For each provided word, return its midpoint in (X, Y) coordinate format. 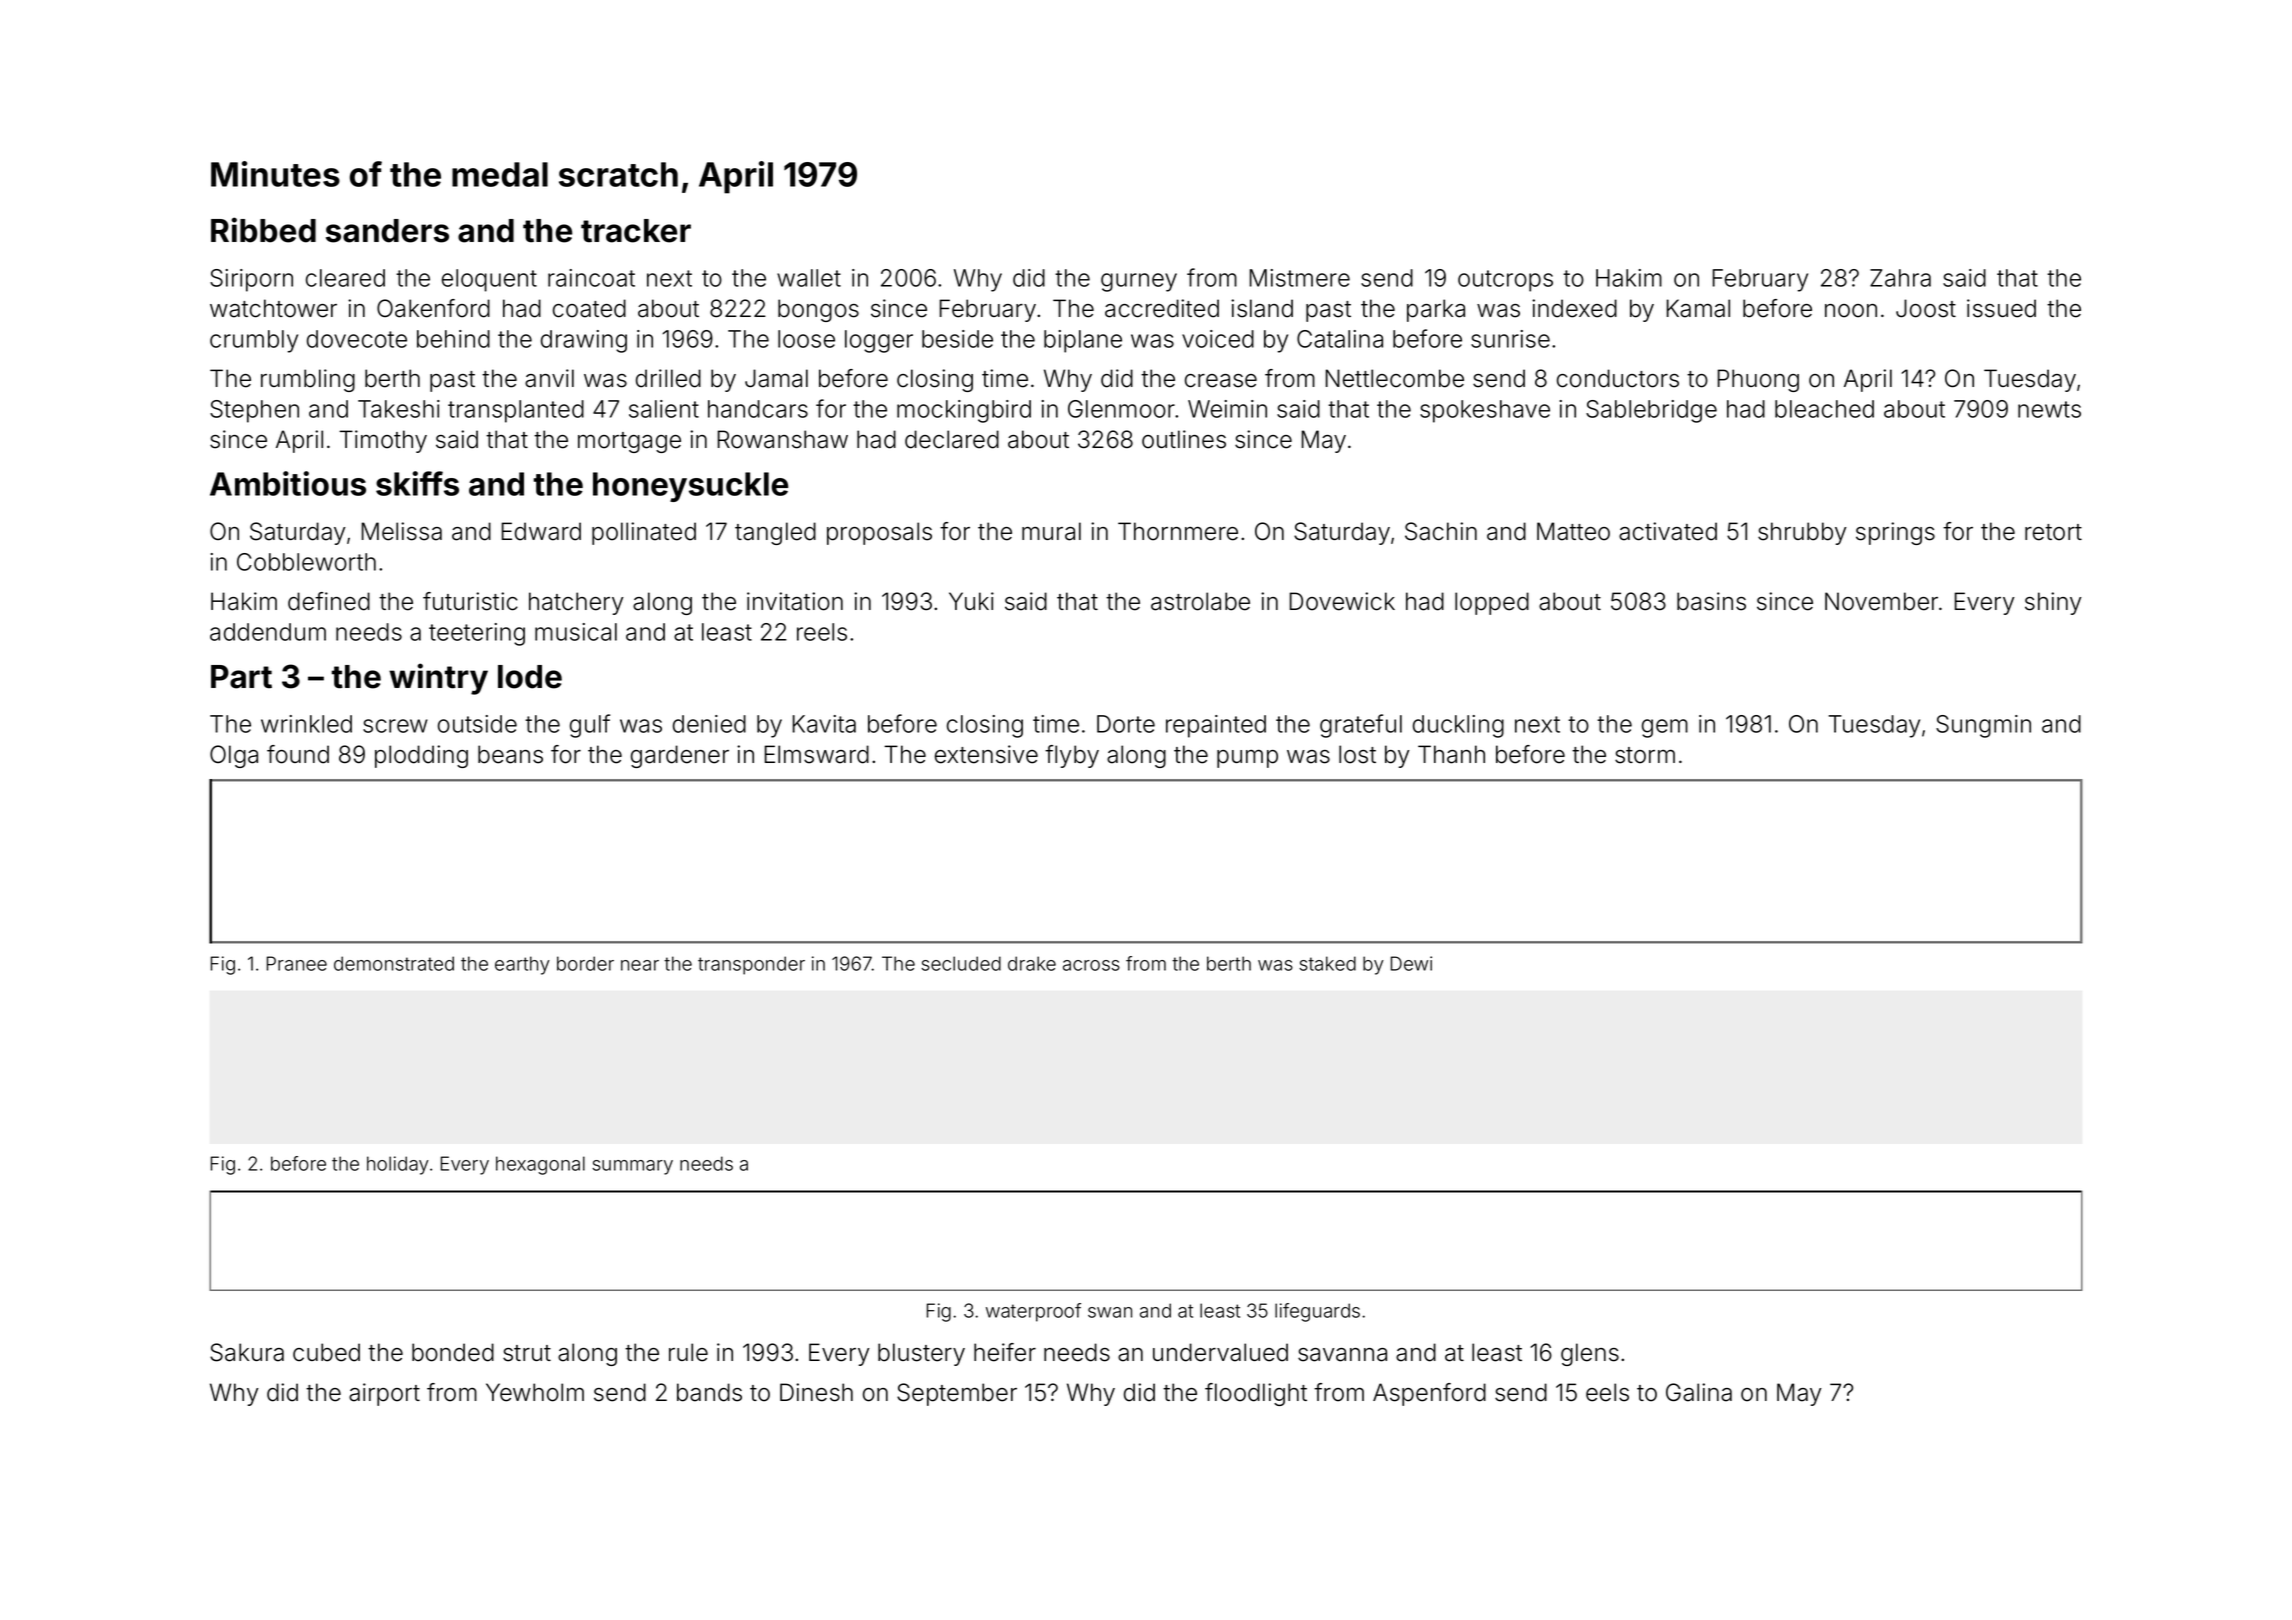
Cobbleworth (306, 562)
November (1881, 601)
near (640, 965)
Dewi (1411, 963)
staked (1327, 963)
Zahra (1900, 278)
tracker (636, 231)
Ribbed (263, 230)
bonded (453, 1352)
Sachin (1441, 531)
